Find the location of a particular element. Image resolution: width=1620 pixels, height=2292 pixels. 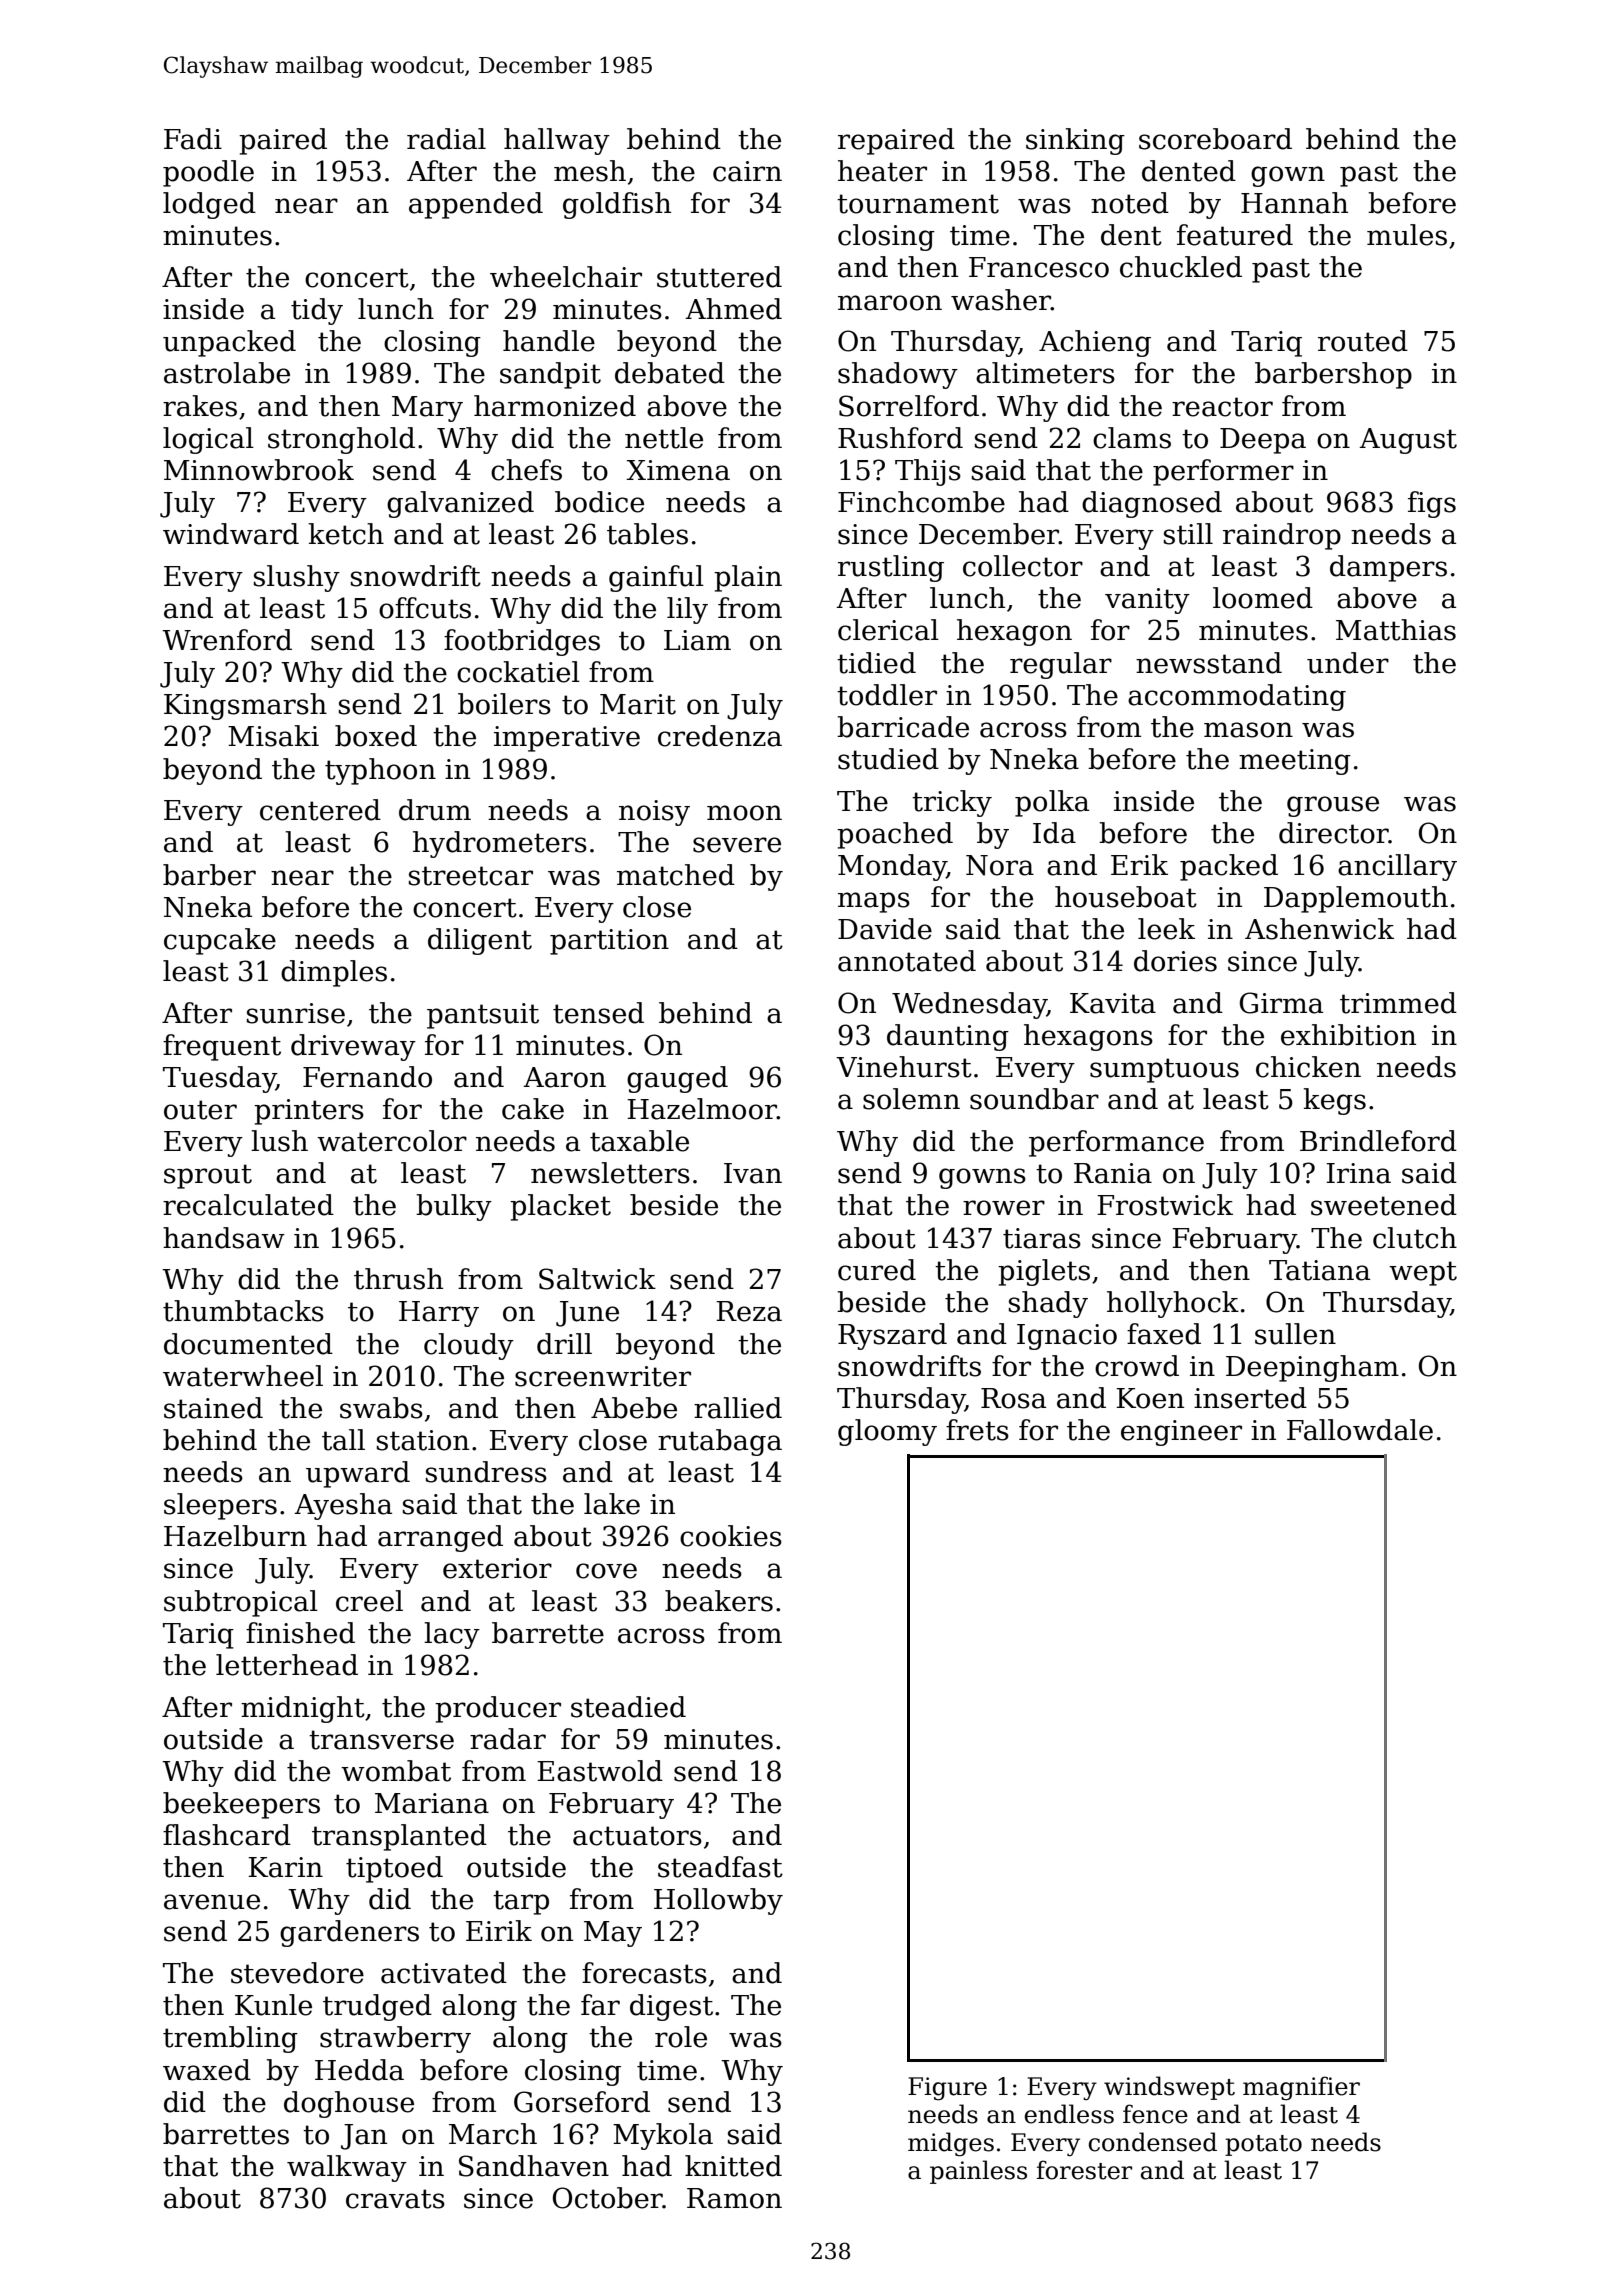

Fallowdale is located at coordinates (1360, 1430).
